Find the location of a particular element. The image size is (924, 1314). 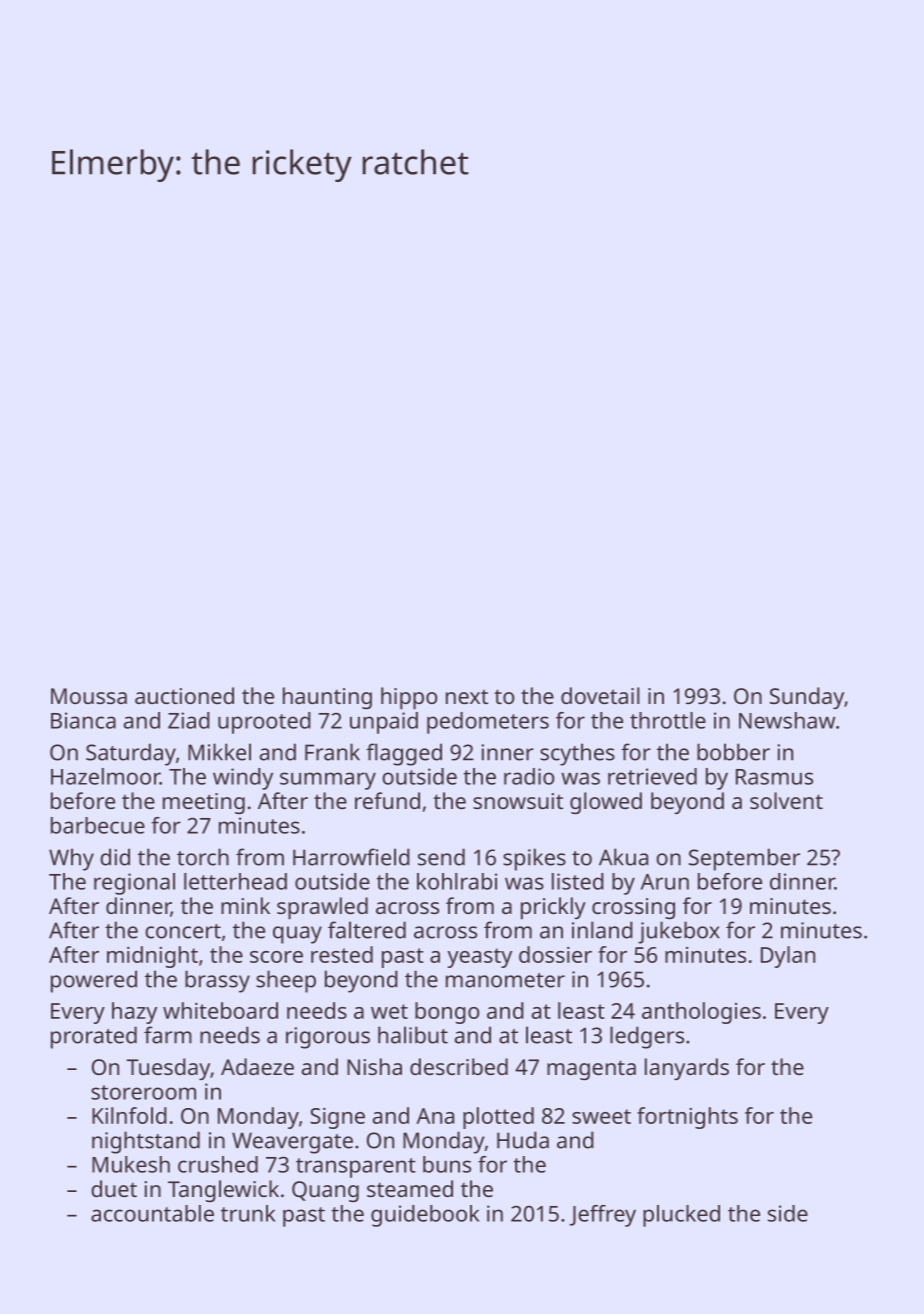

Akua is located at coordinates (623, 857).
